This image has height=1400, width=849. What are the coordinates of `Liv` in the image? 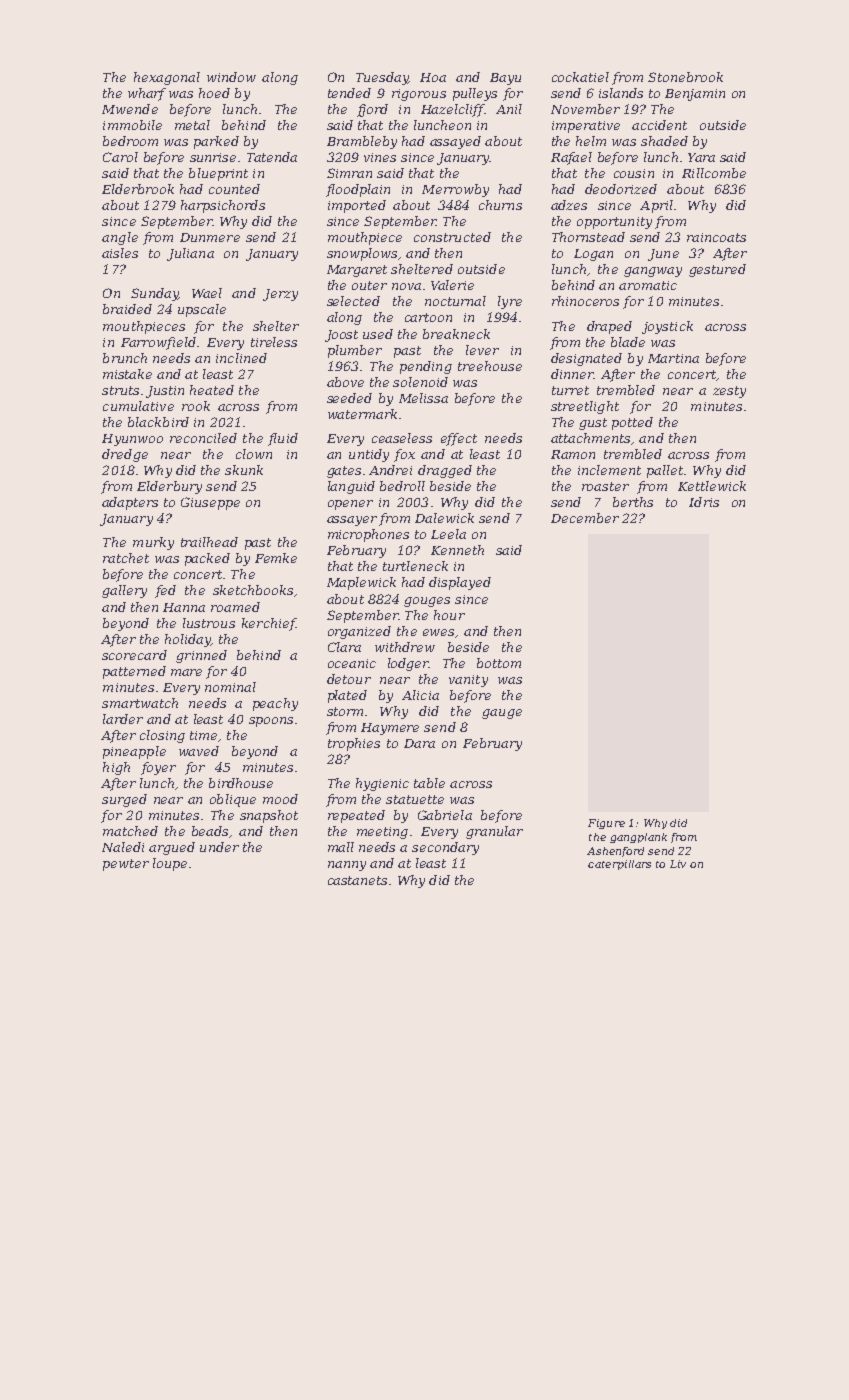 It's located at (678, 864).
